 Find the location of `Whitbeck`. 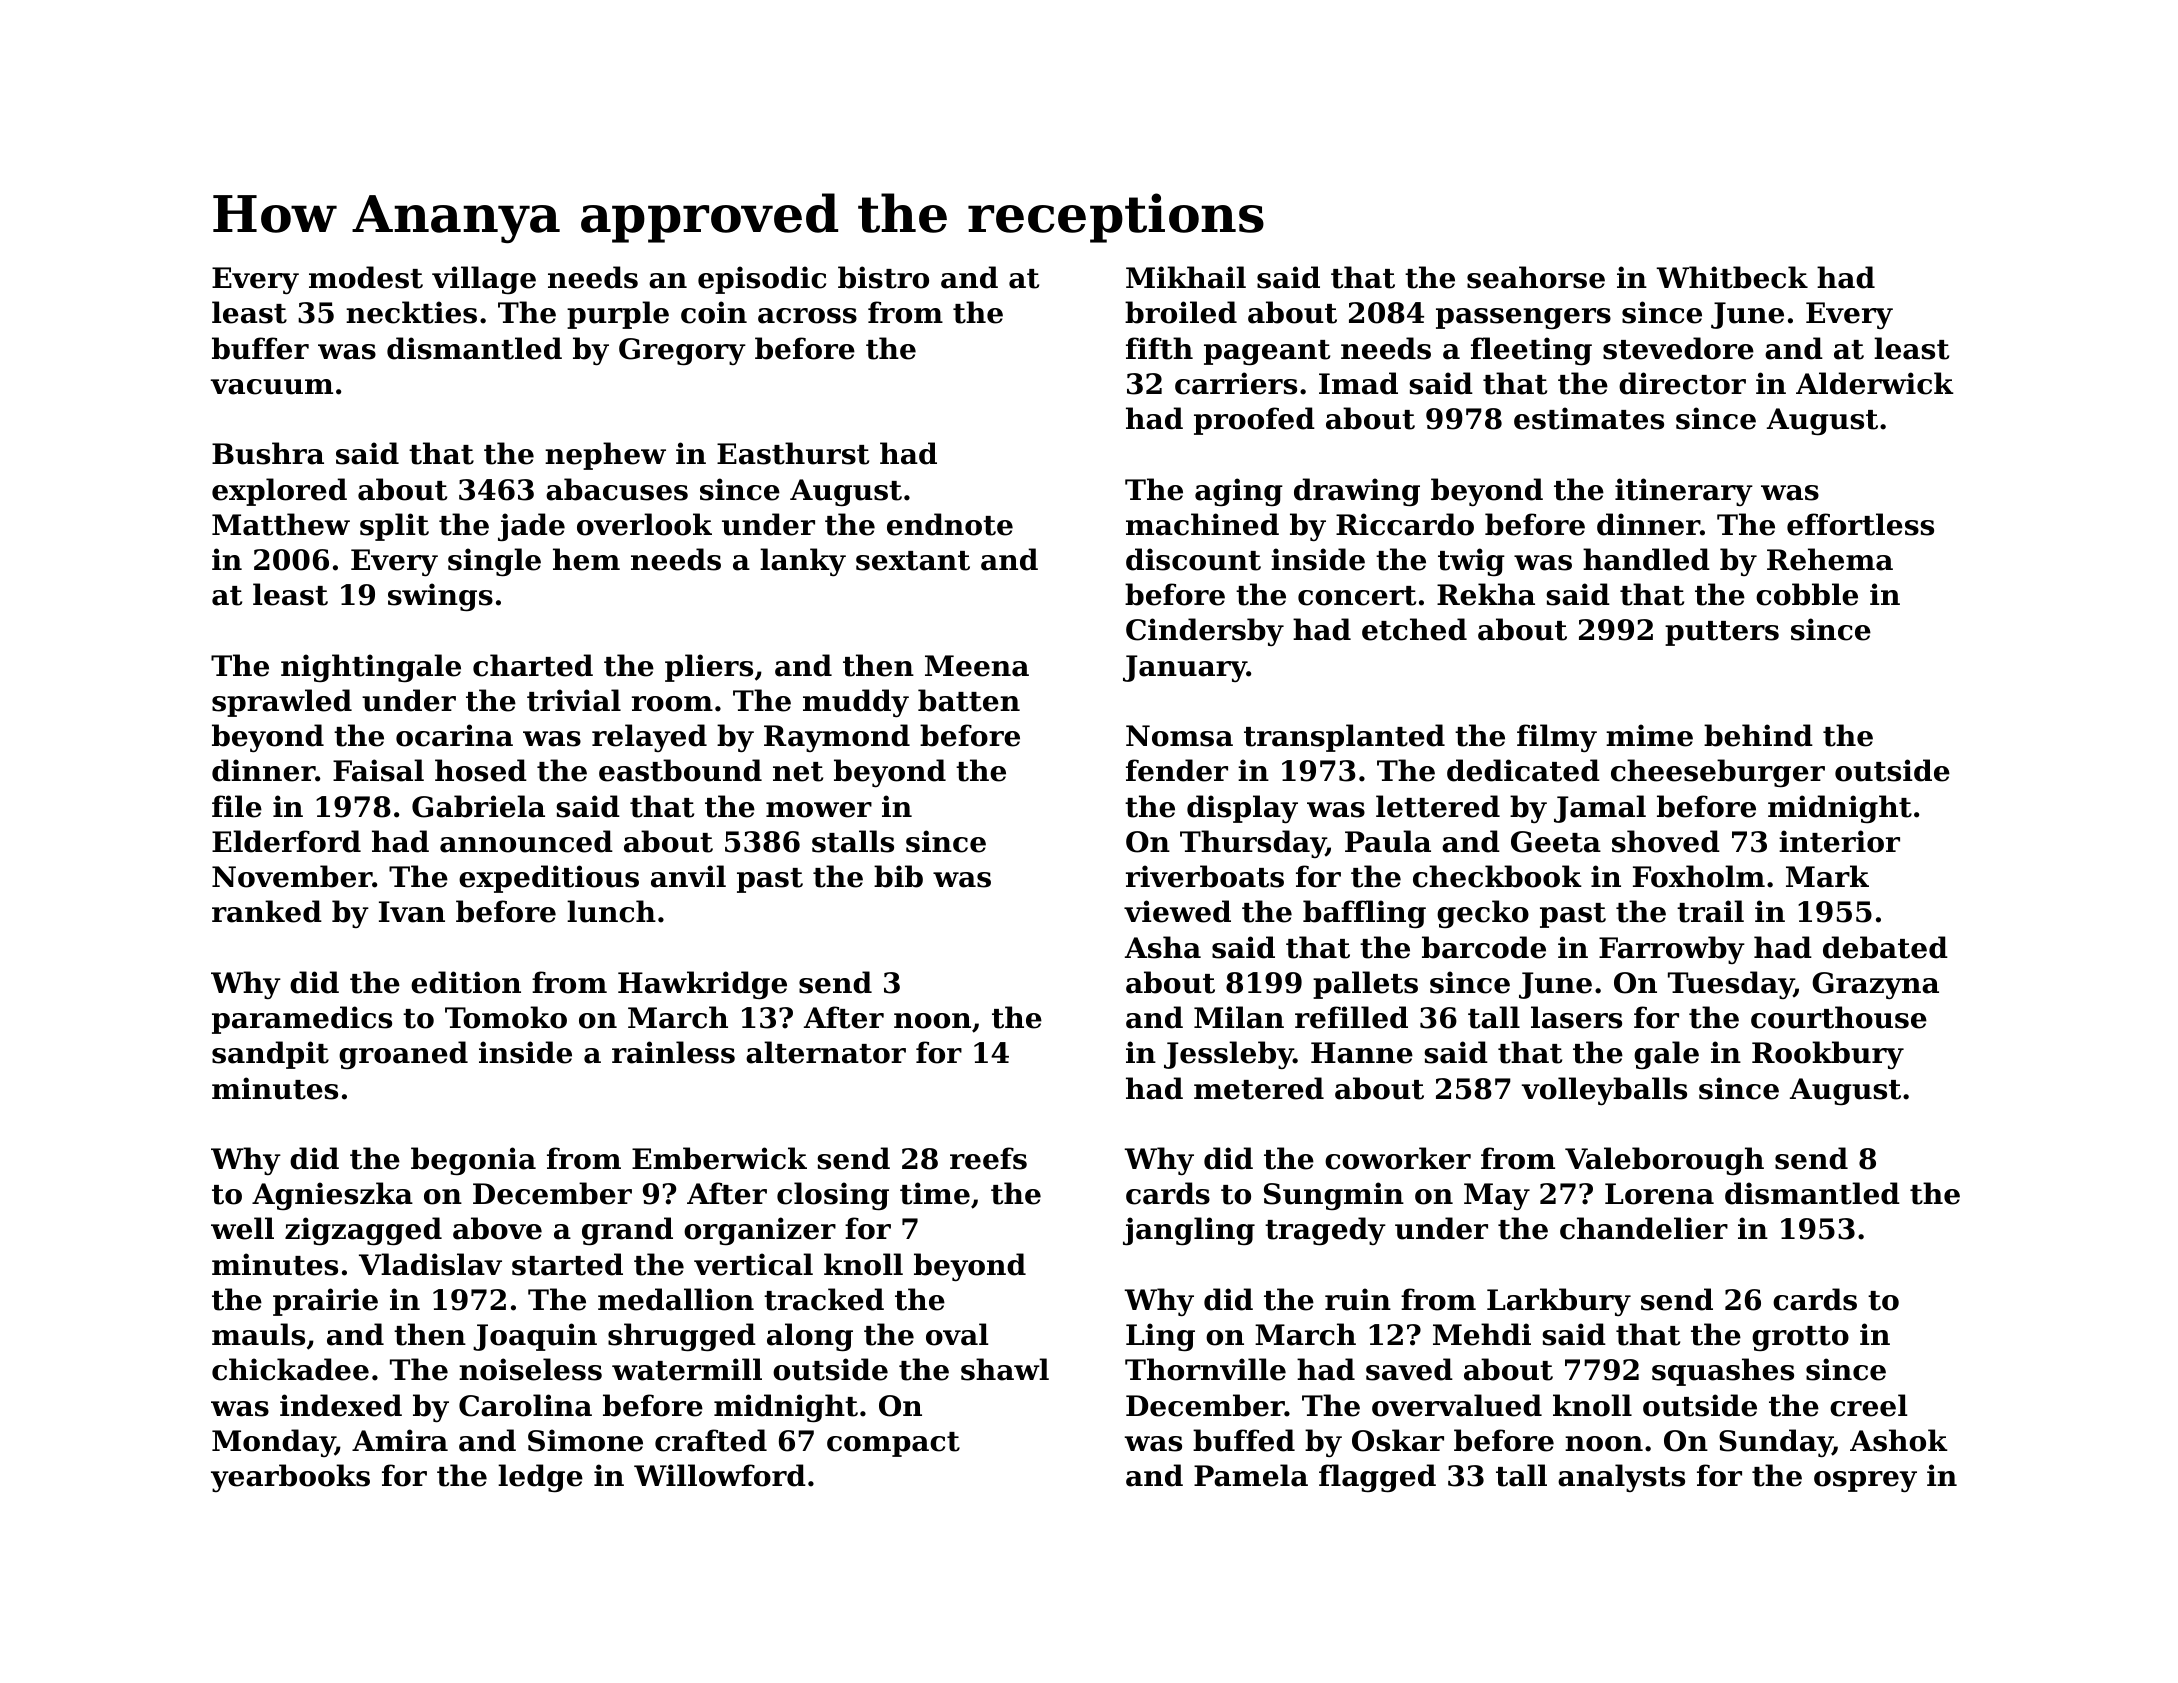

Whitbeck is located at coordinates (1732, 277).
